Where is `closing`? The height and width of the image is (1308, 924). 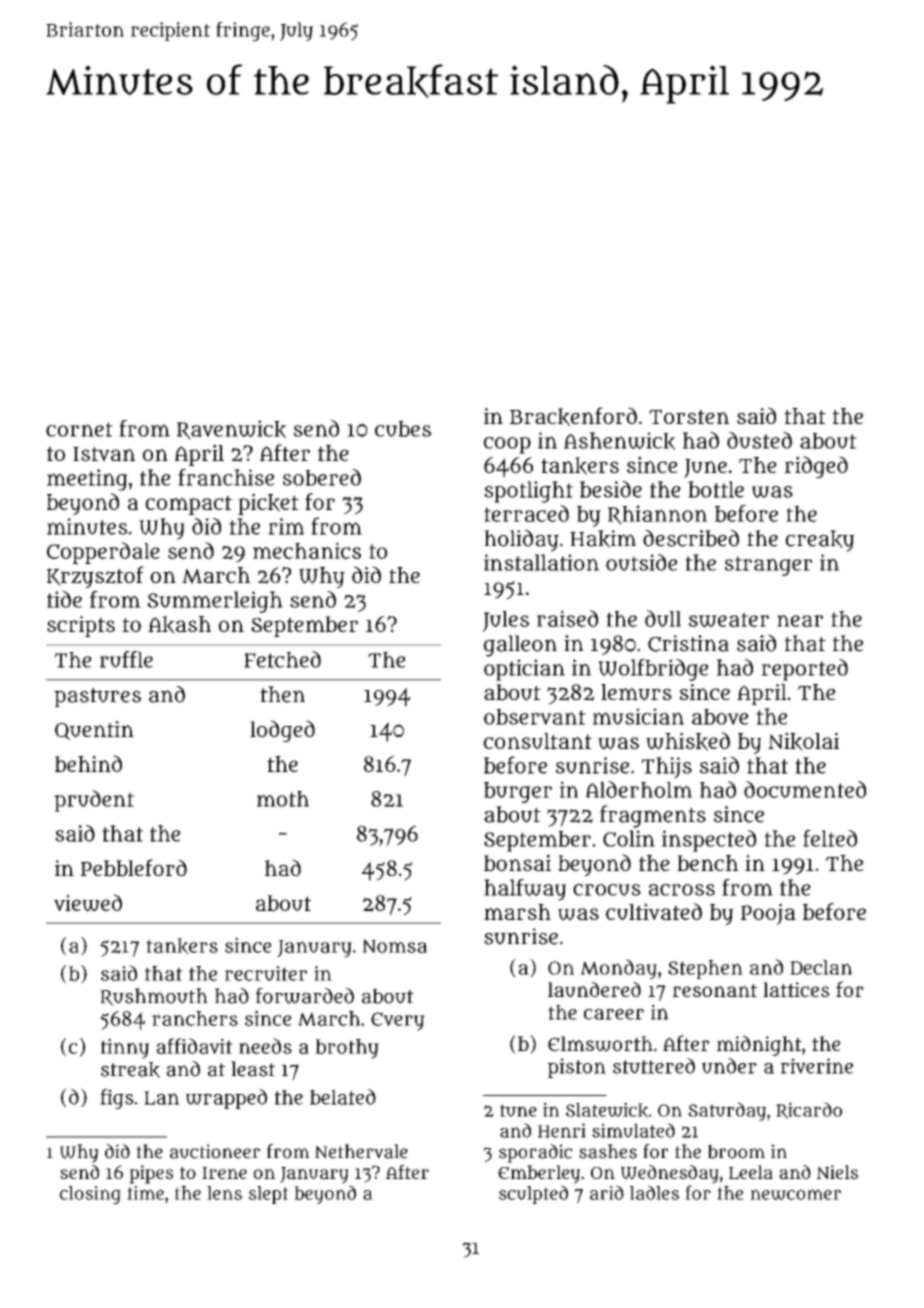 closing is located at coordinates (90, 1195).
